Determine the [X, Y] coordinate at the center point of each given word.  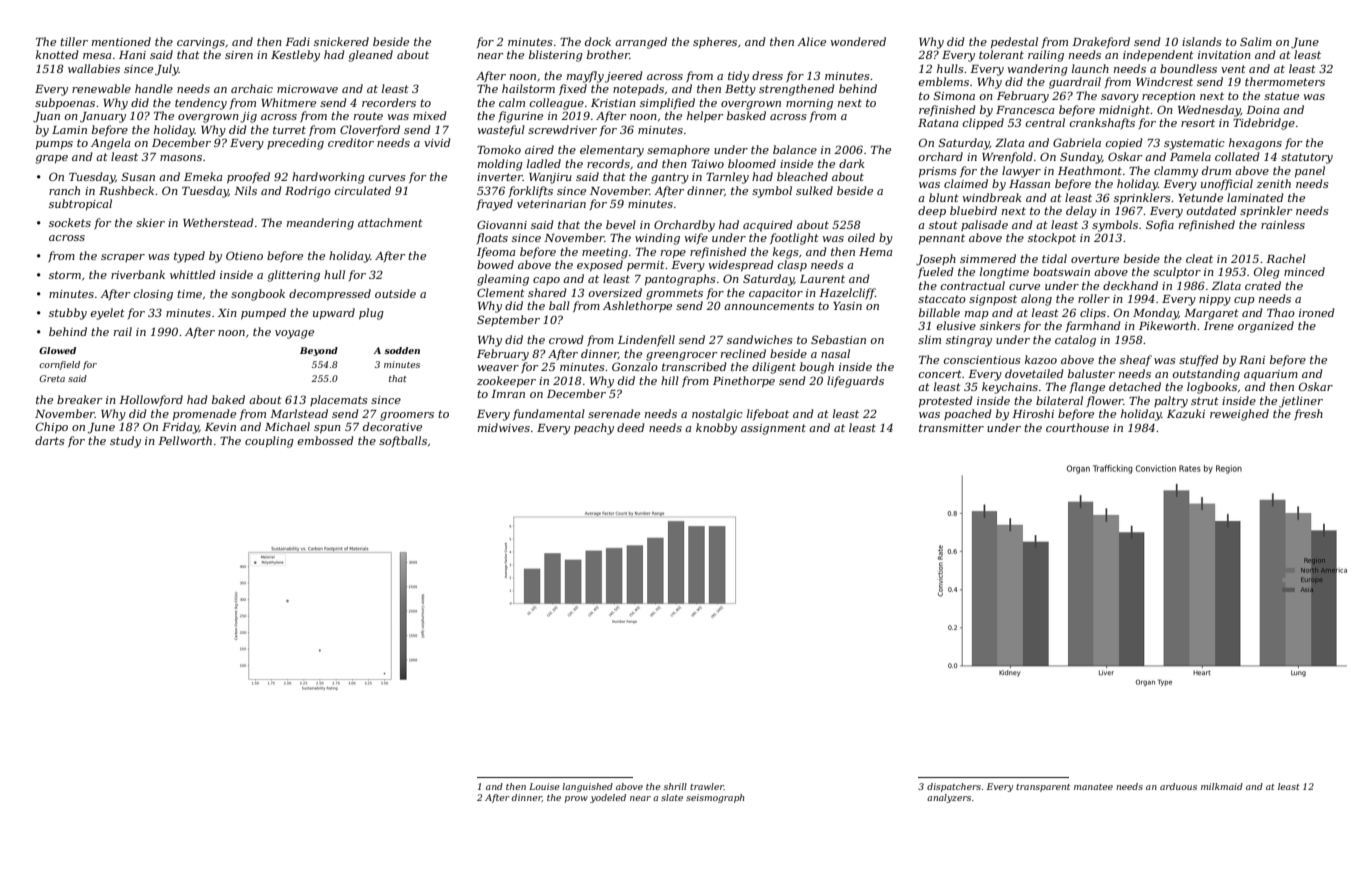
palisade [984, 225]
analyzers [949, 798]
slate [672, 797]
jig [248, 117]
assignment [773, 429]
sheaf [1136, 360]
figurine [520, 117]
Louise [544, 786]
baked [228, 399]
